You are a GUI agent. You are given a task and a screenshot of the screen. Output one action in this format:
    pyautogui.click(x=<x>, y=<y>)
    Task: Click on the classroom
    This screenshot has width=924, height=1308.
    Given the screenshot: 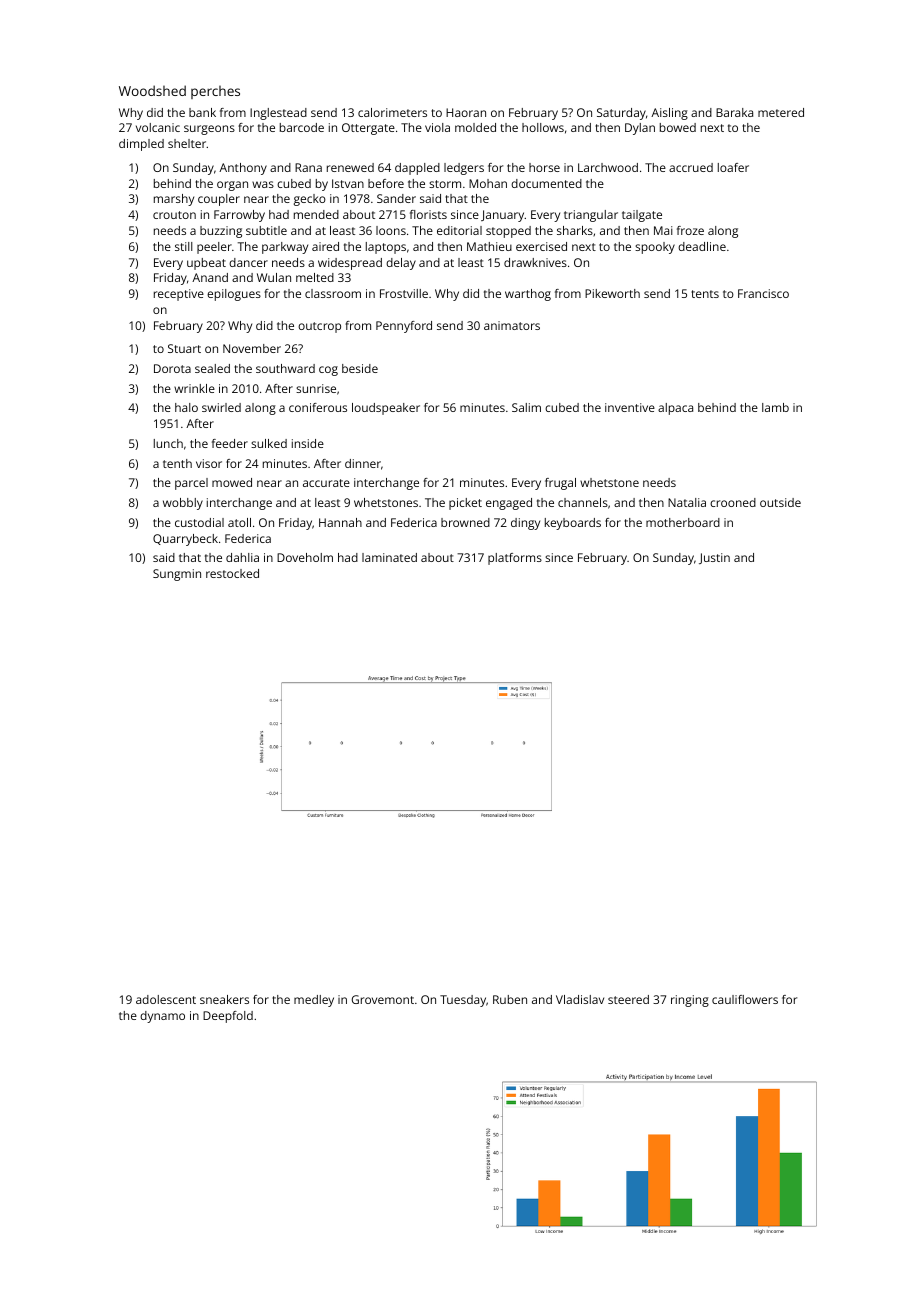 What is the action you would take?
    pyautogui.click(x=333, y=293)
